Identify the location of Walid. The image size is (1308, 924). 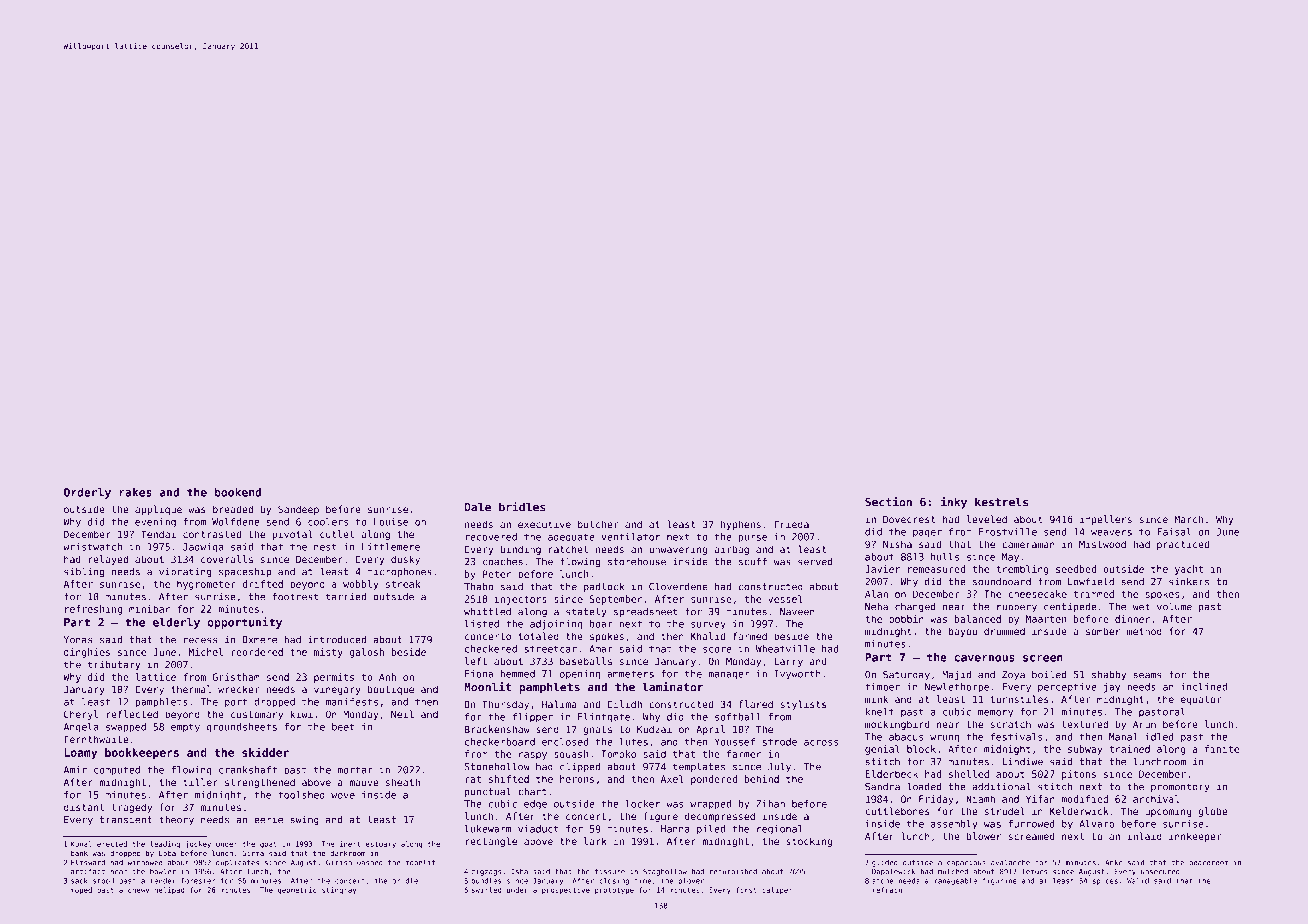
(1138, 881).
